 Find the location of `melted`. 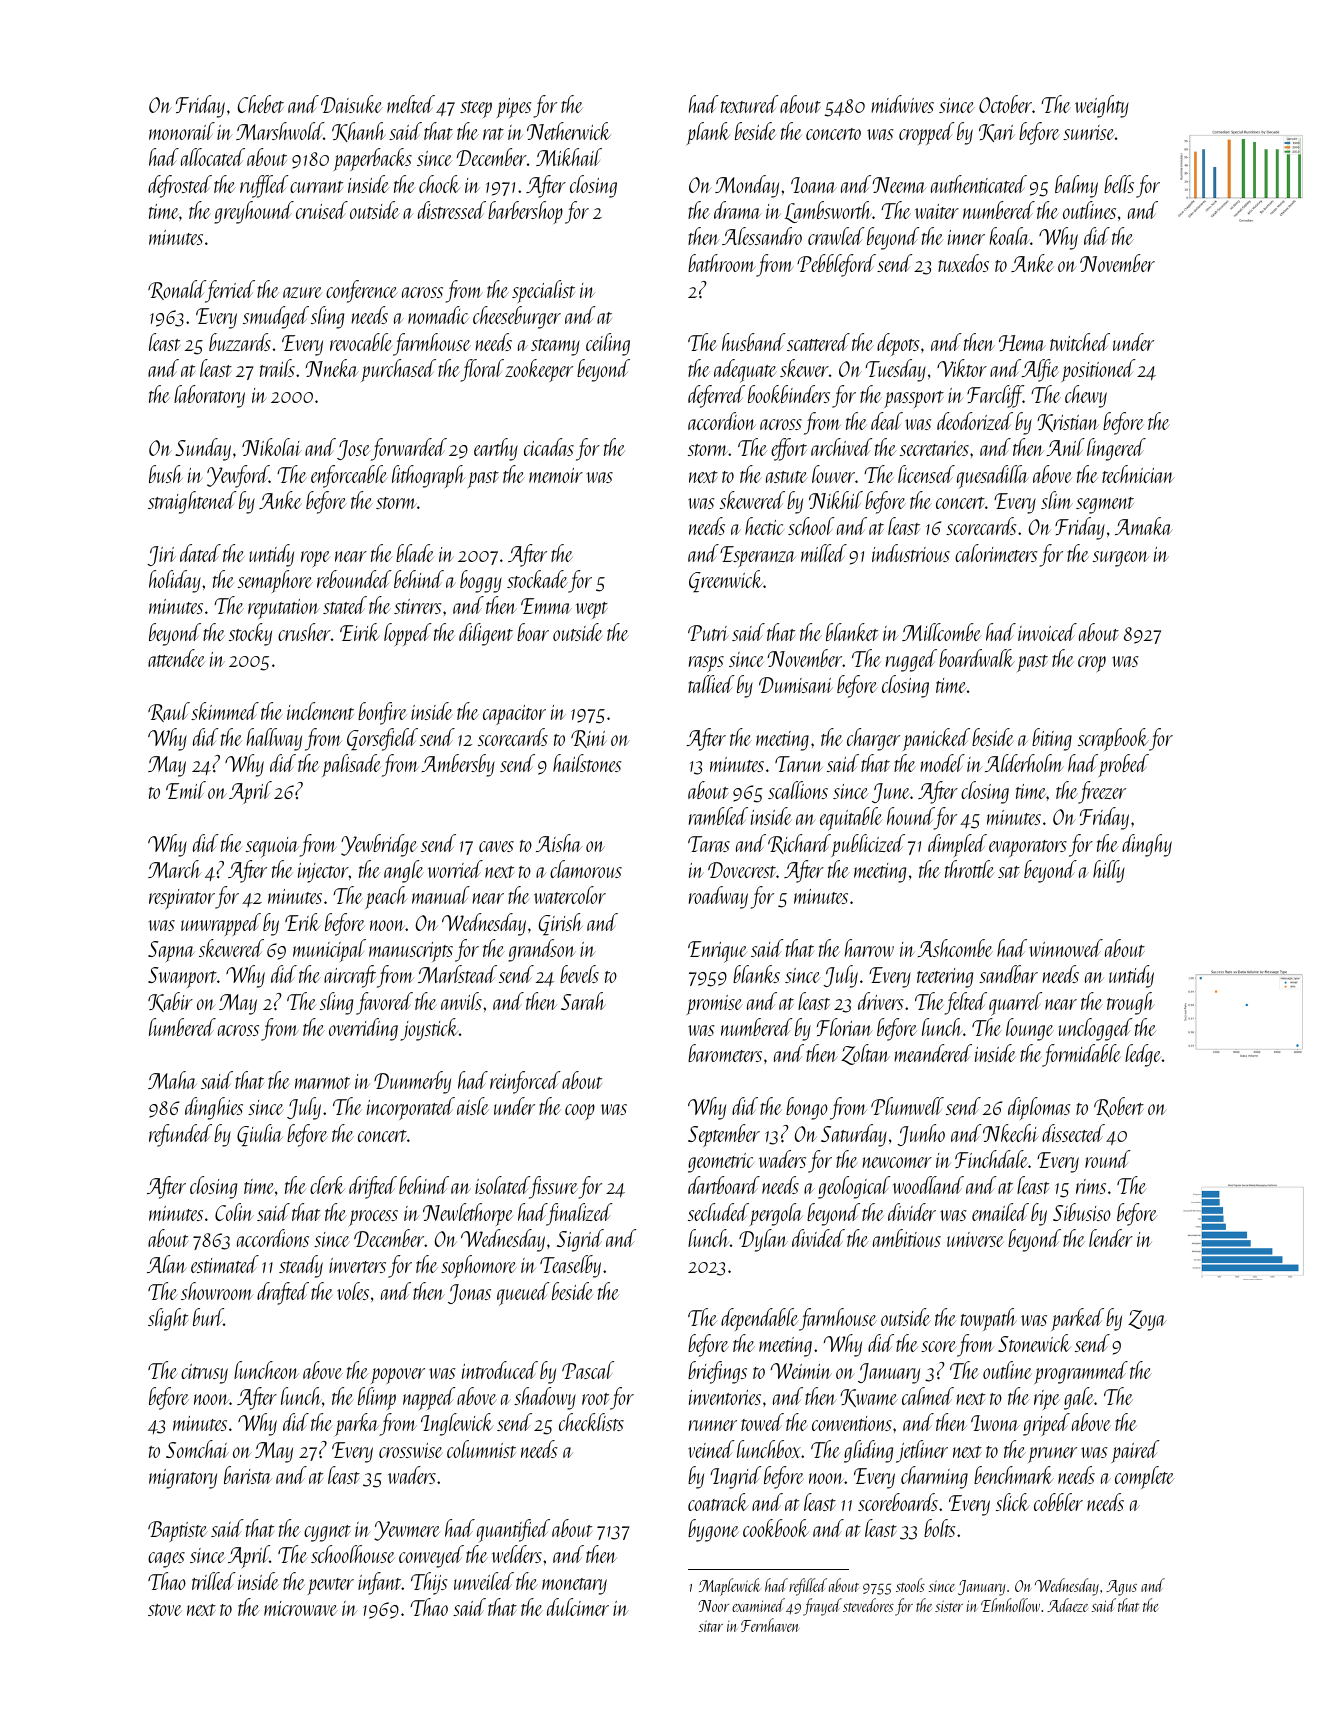

melted is located at coordinates (411, 104).
